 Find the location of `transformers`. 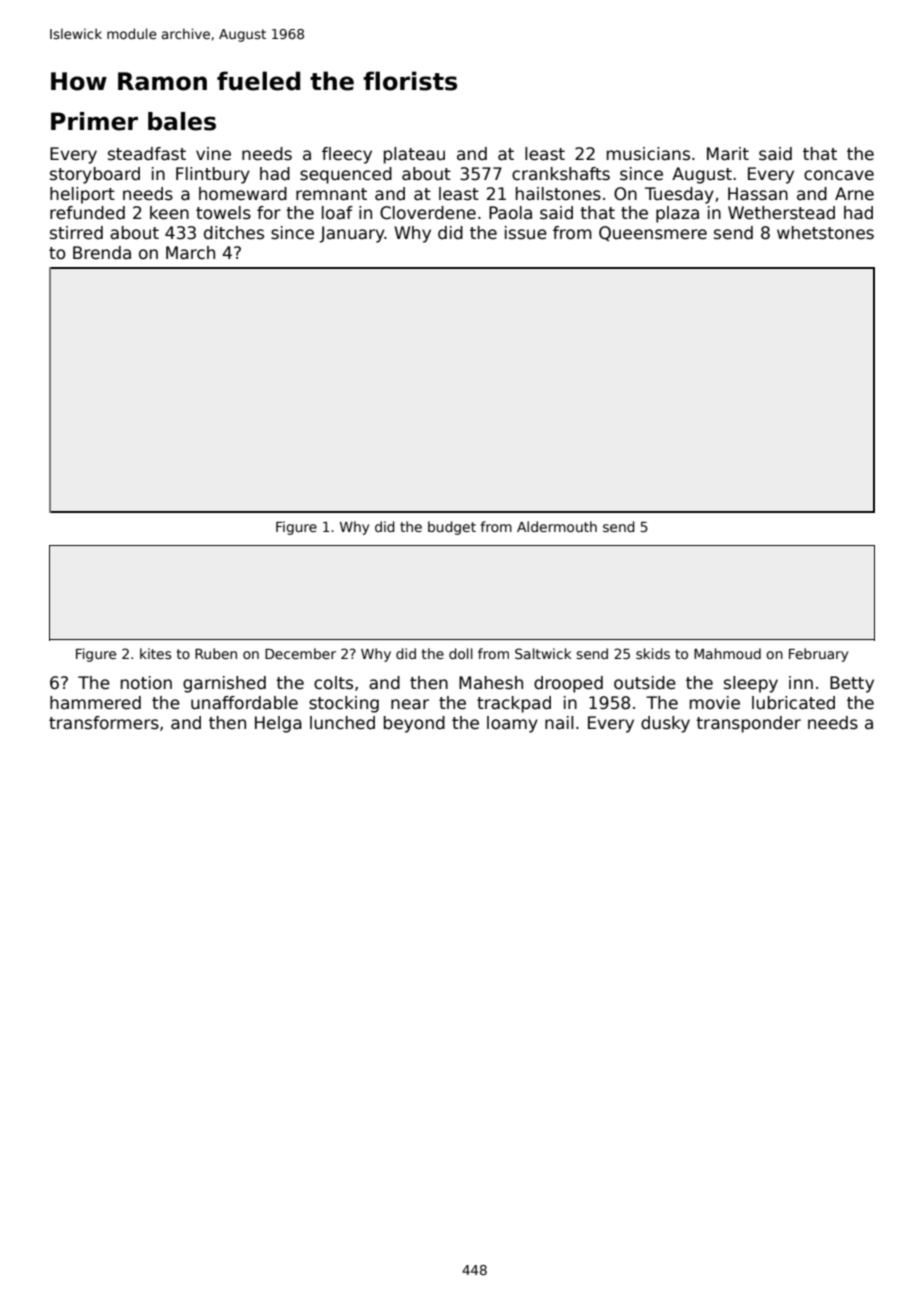

transformers is located at coordinates (104, 723).
